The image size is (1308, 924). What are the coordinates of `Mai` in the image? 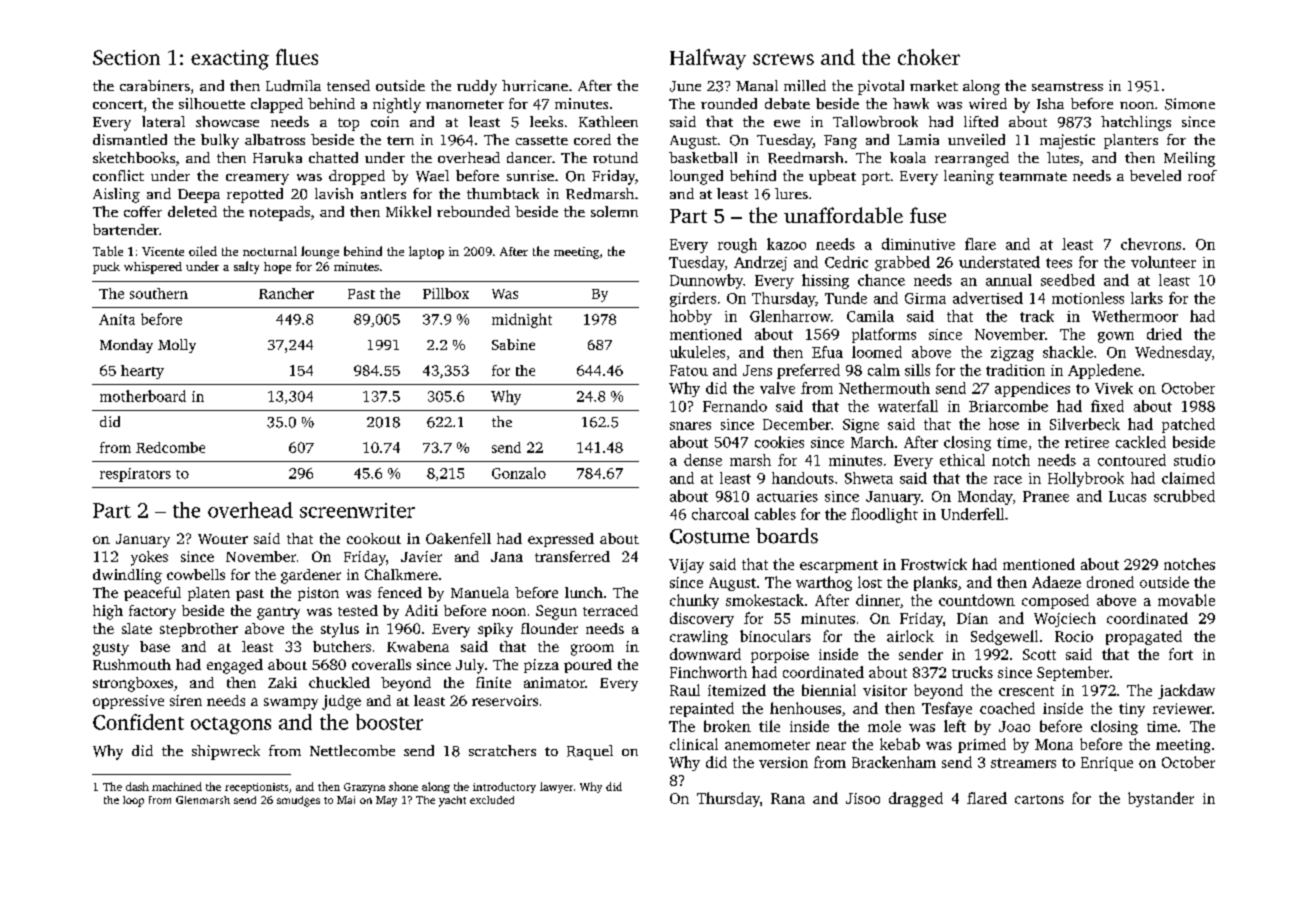 It's located at (346, 800).
